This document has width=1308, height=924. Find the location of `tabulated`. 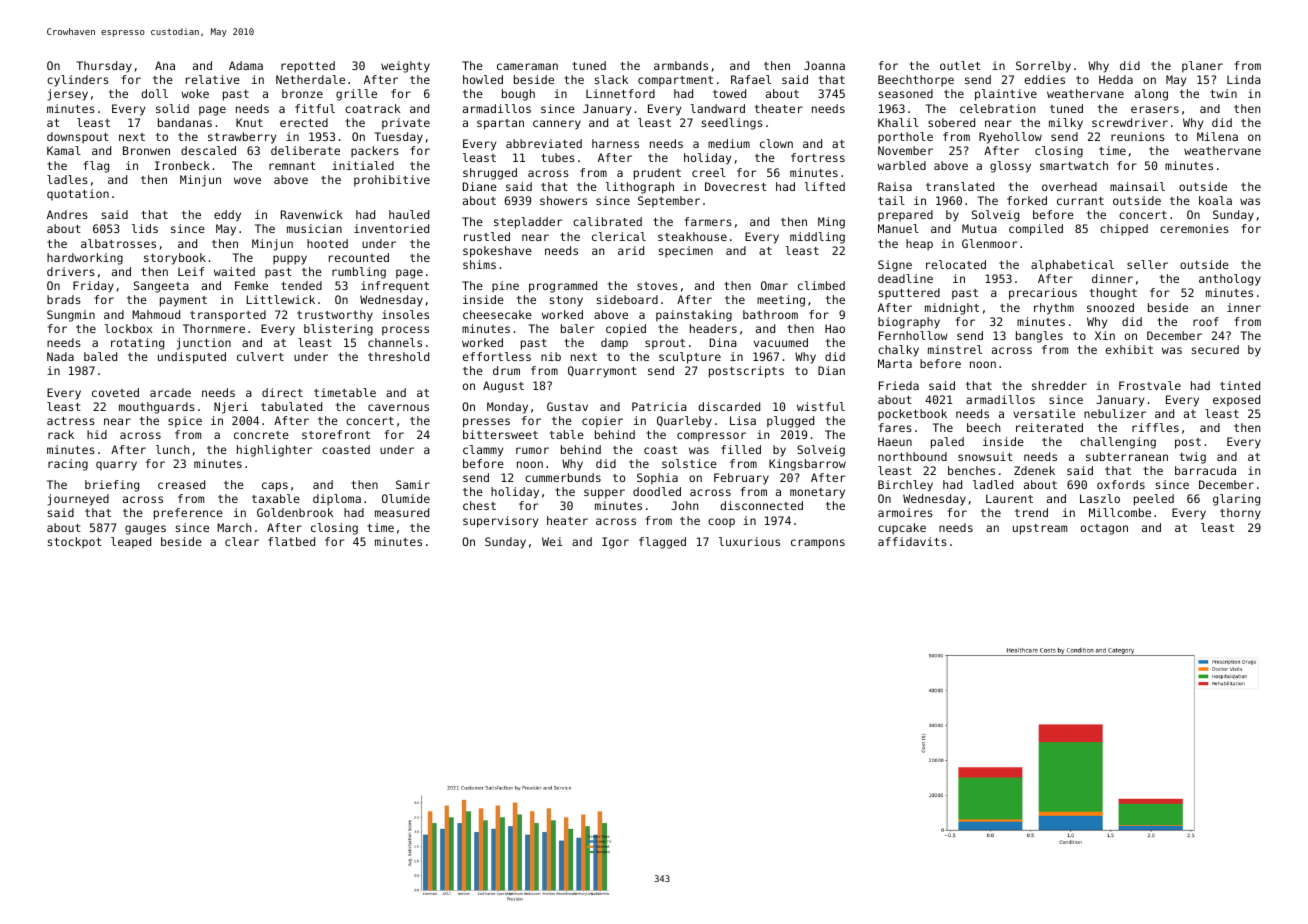

tabulated is located at coordinates (291, 406).
